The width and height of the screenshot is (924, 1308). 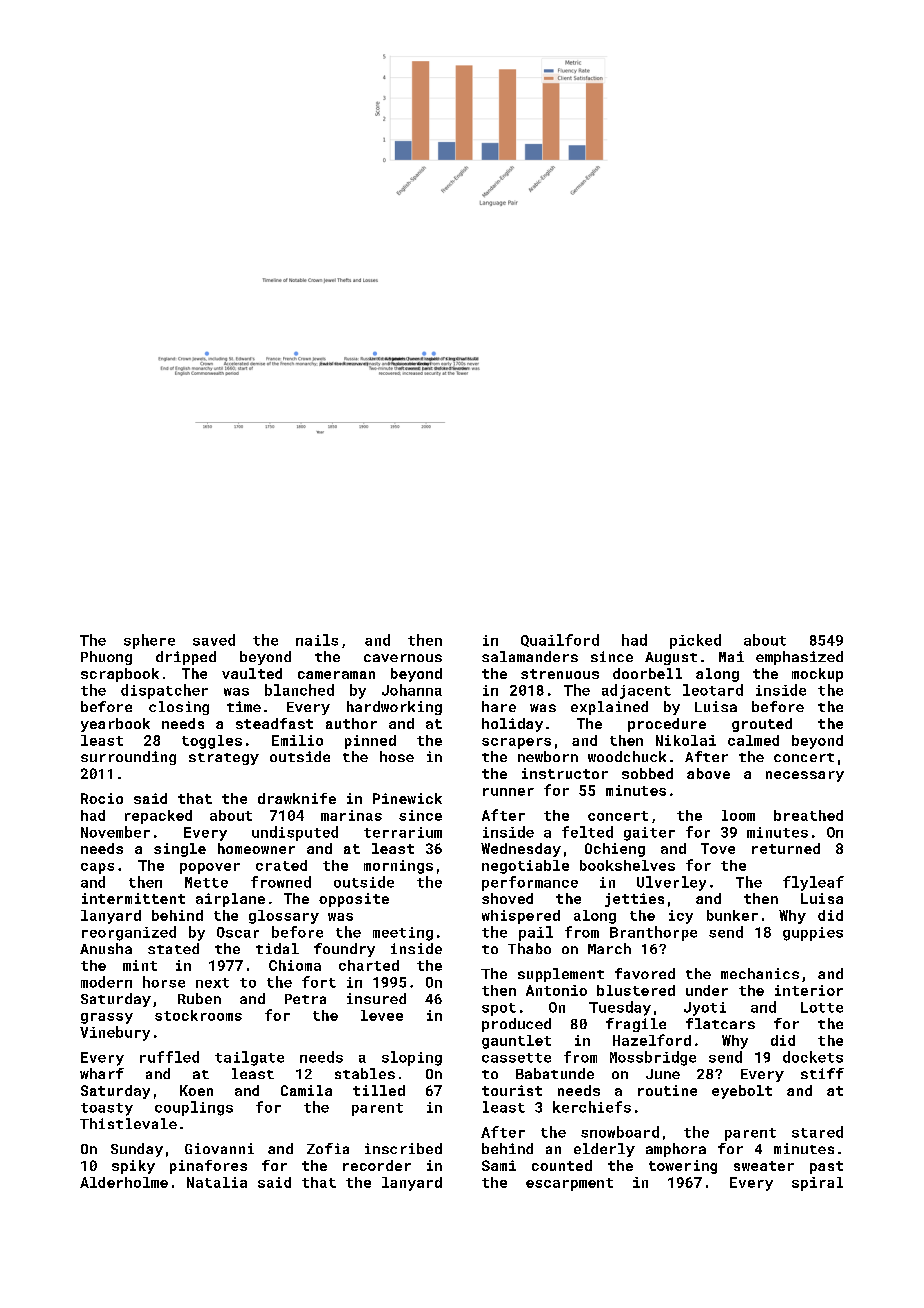 I want to click on tourist, so click(x=512, y=1090).
